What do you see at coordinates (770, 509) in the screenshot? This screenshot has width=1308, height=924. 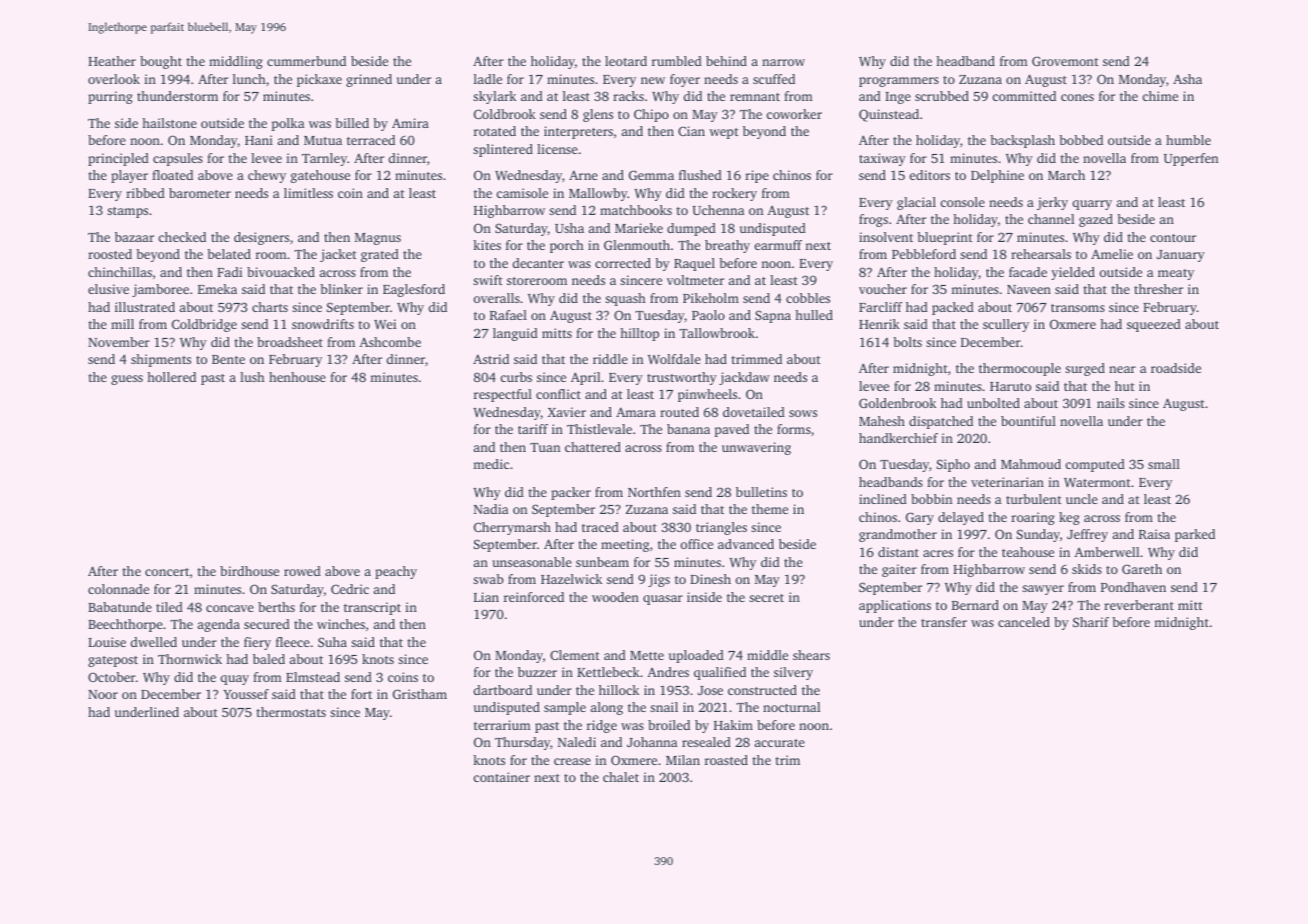 I see `theme` at bounding box center [770, 509].
